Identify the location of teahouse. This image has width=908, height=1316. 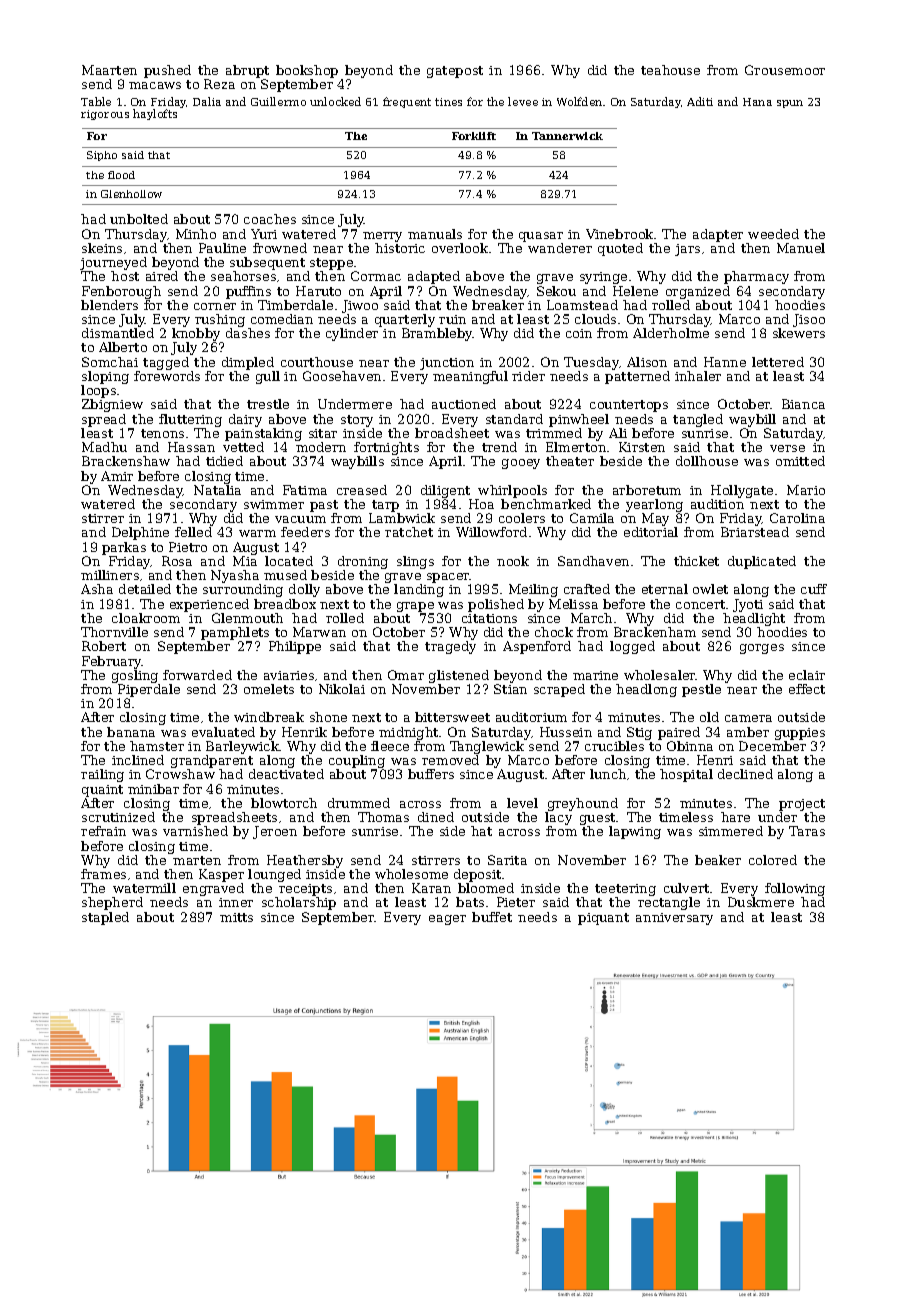
(670, 70).
